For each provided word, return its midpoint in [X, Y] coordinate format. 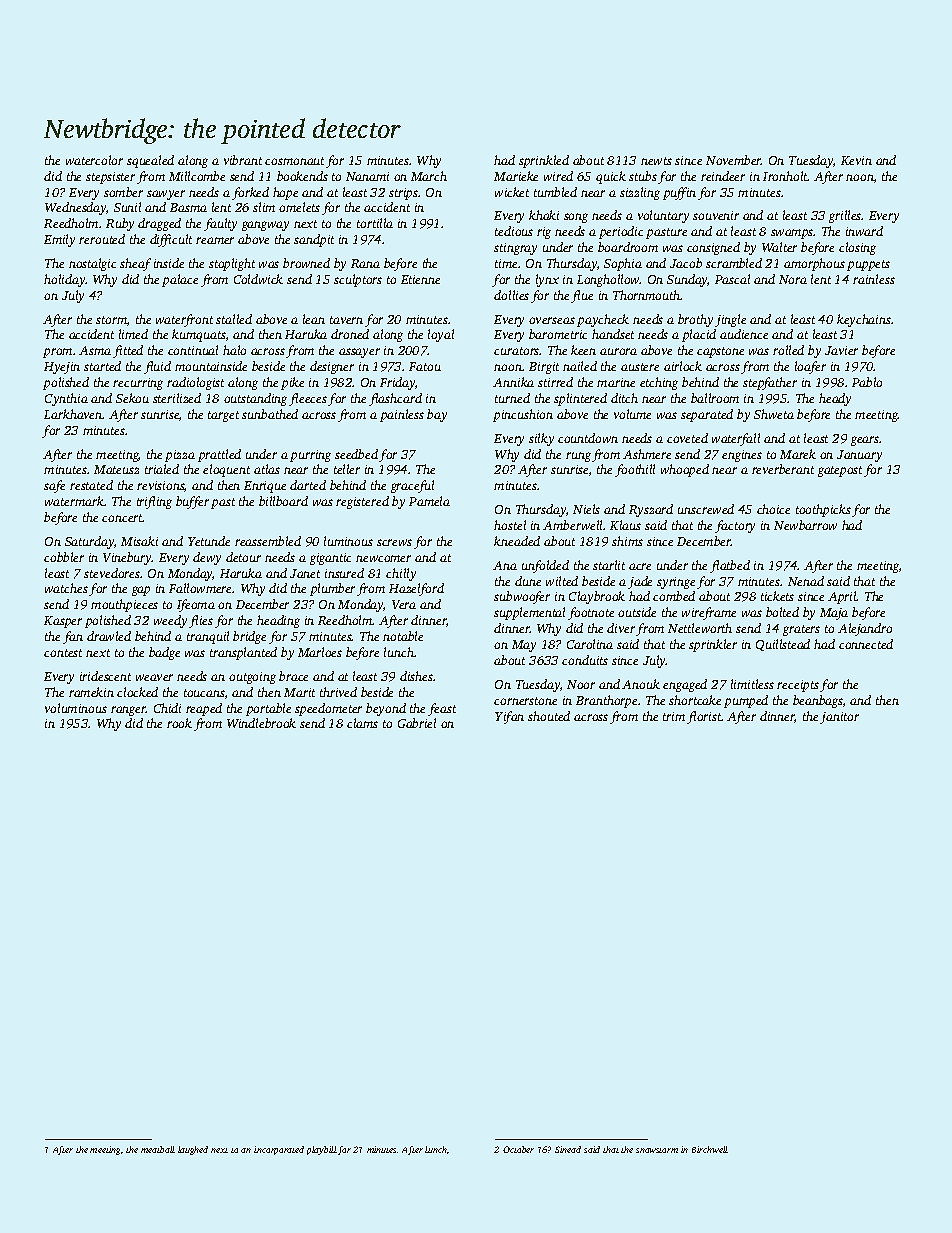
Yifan [509, 717]
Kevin [856, 160]
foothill [635, 470]
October [518, 1149]
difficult [171, 240]
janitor [839, 718]
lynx [547, 280]
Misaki [139, 541]
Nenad [806, 581]
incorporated [279, 1150]
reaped [204, 709]
